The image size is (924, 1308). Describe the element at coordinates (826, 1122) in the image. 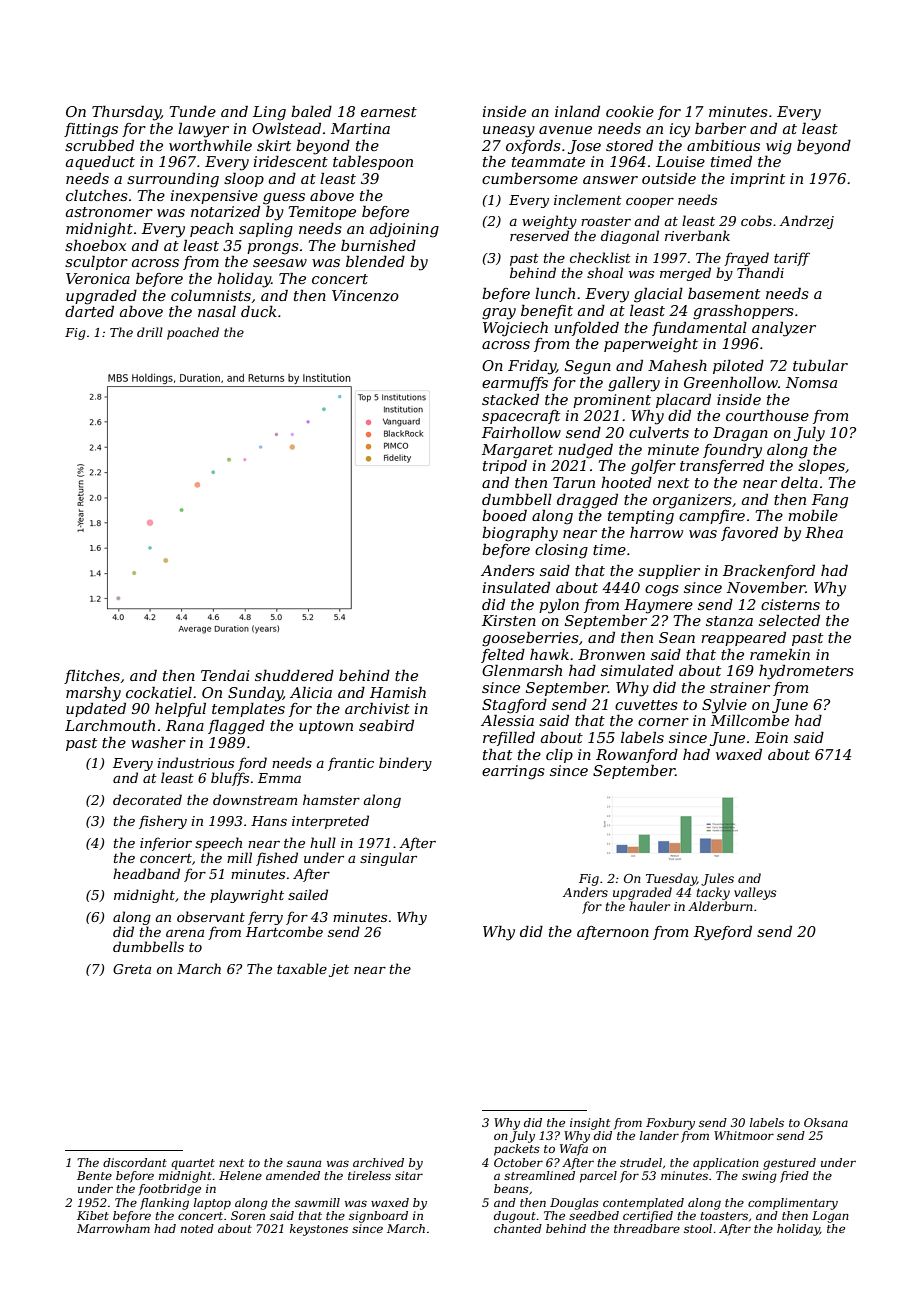

I see `Oksana` at that location.
